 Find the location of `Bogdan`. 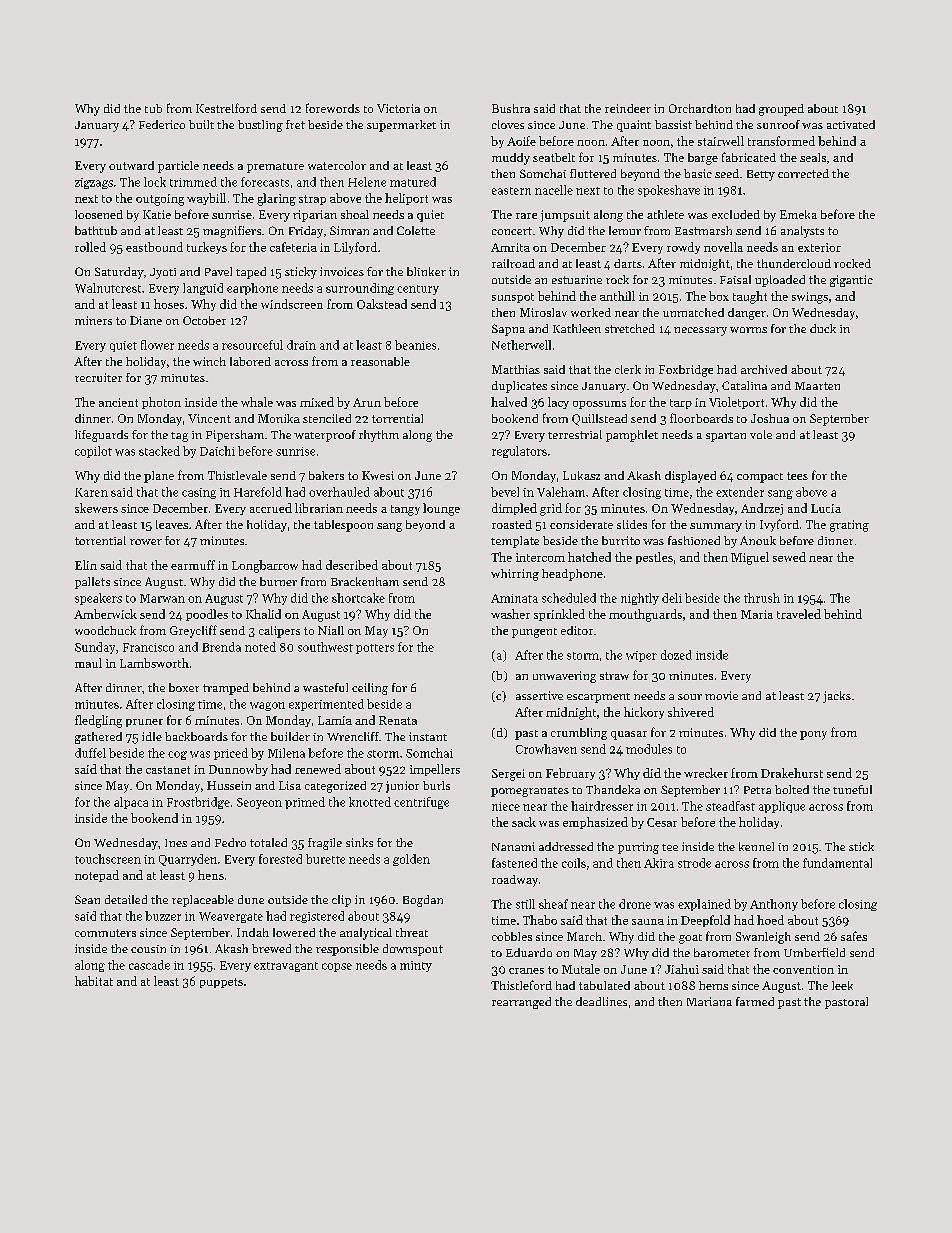

Bogdan is located at coordinates (423, 901).
